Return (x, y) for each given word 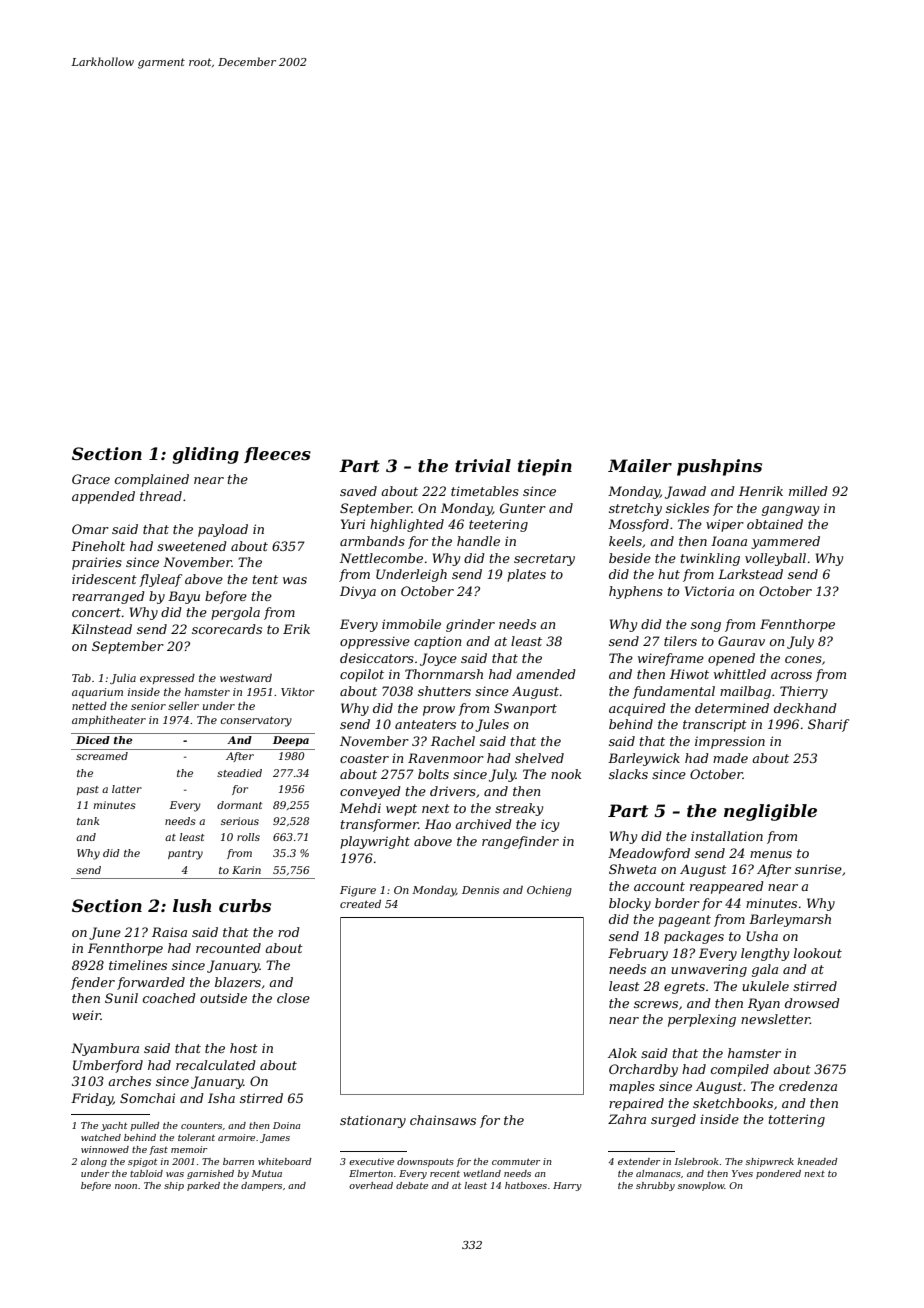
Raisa (169, 932)
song (706, 627)
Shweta (632, 869)
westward (246, 678)
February (638, 954)
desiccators (377, 658)
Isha (221, 1098)
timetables (485, 491)
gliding (206, 455)
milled (808, 491)
